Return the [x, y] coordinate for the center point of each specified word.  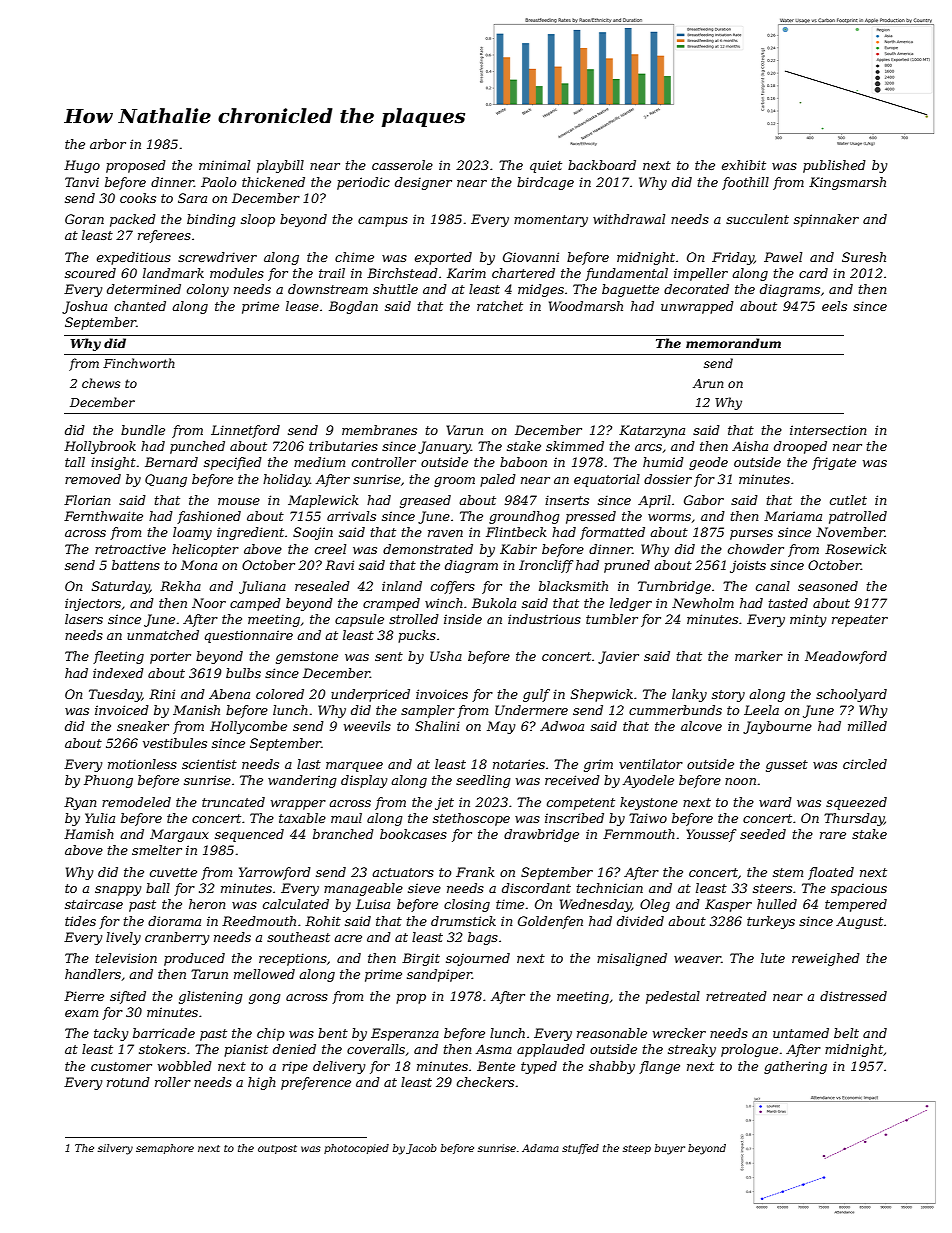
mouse [239, 501]
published [834, 166]
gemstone [307, 658]
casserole [402, 165]
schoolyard [851, 695]
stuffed [580, 1149]
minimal [224, 165]
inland [402, 586]
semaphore [165, 1149]
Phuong [108, 781]
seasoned [828, 586]
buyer [670, 1149]
